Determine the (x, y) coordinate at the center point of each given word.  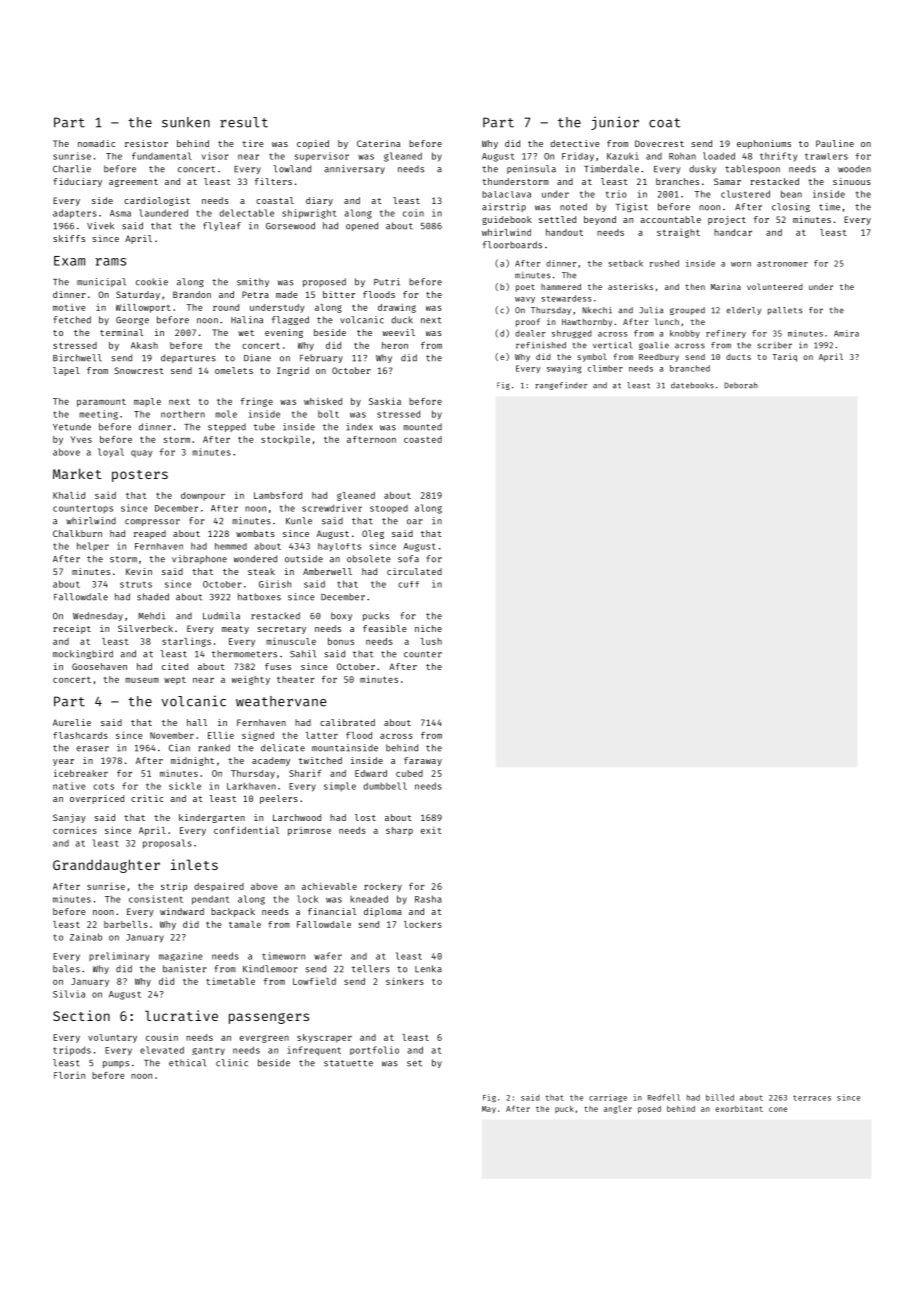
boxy (341, 616)
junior (615, 123)
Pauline (835, 143)
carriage (608, 1098)
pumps (116, 1064)
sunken (186, 122)
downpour (203, 496)
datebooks (692, 385)
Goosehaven (99, 666)
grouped (687, 311)
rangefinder (561, 386)
